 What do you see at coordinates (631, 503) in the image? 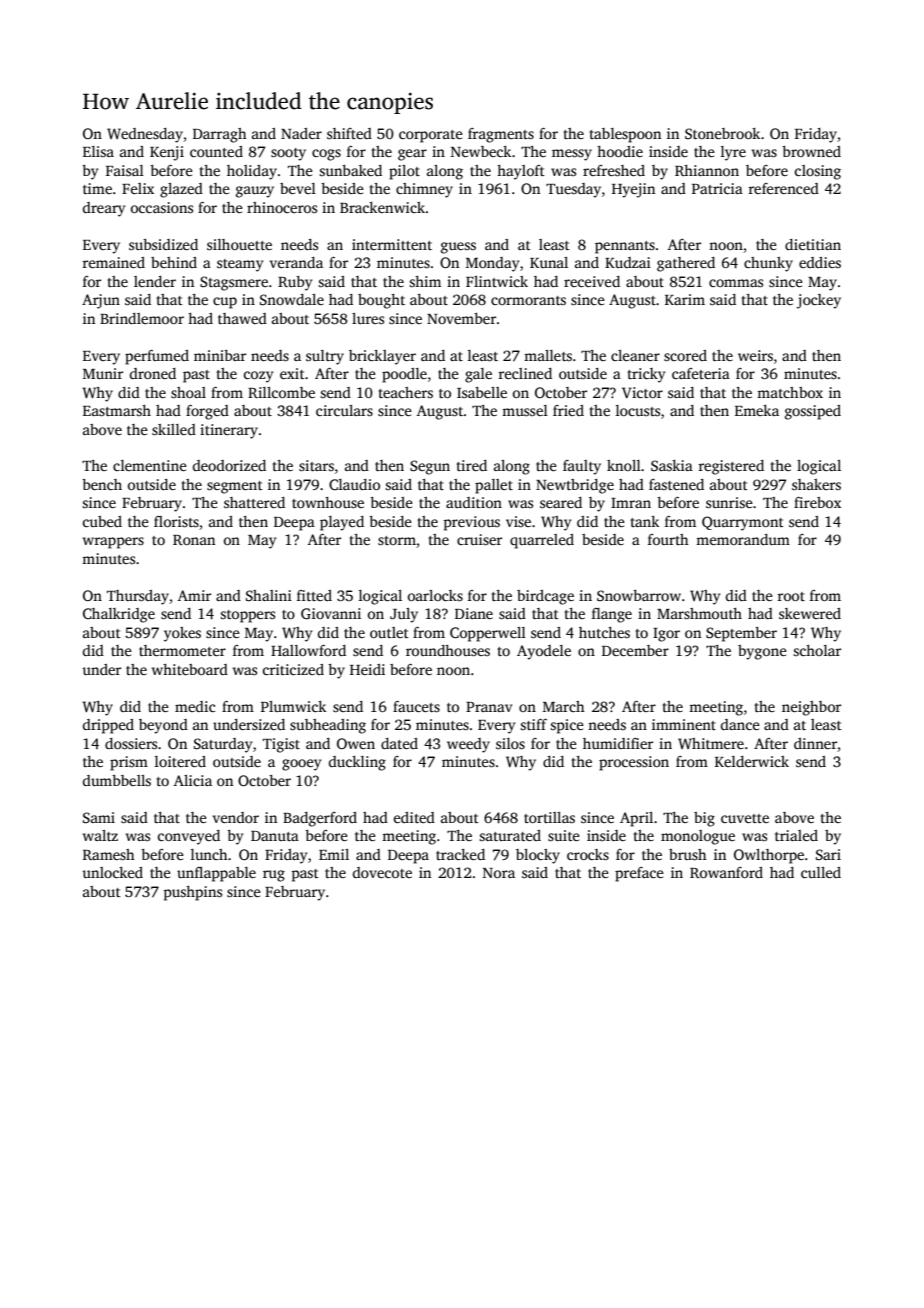
I see `Imran` at bounding box center [631, 503].
